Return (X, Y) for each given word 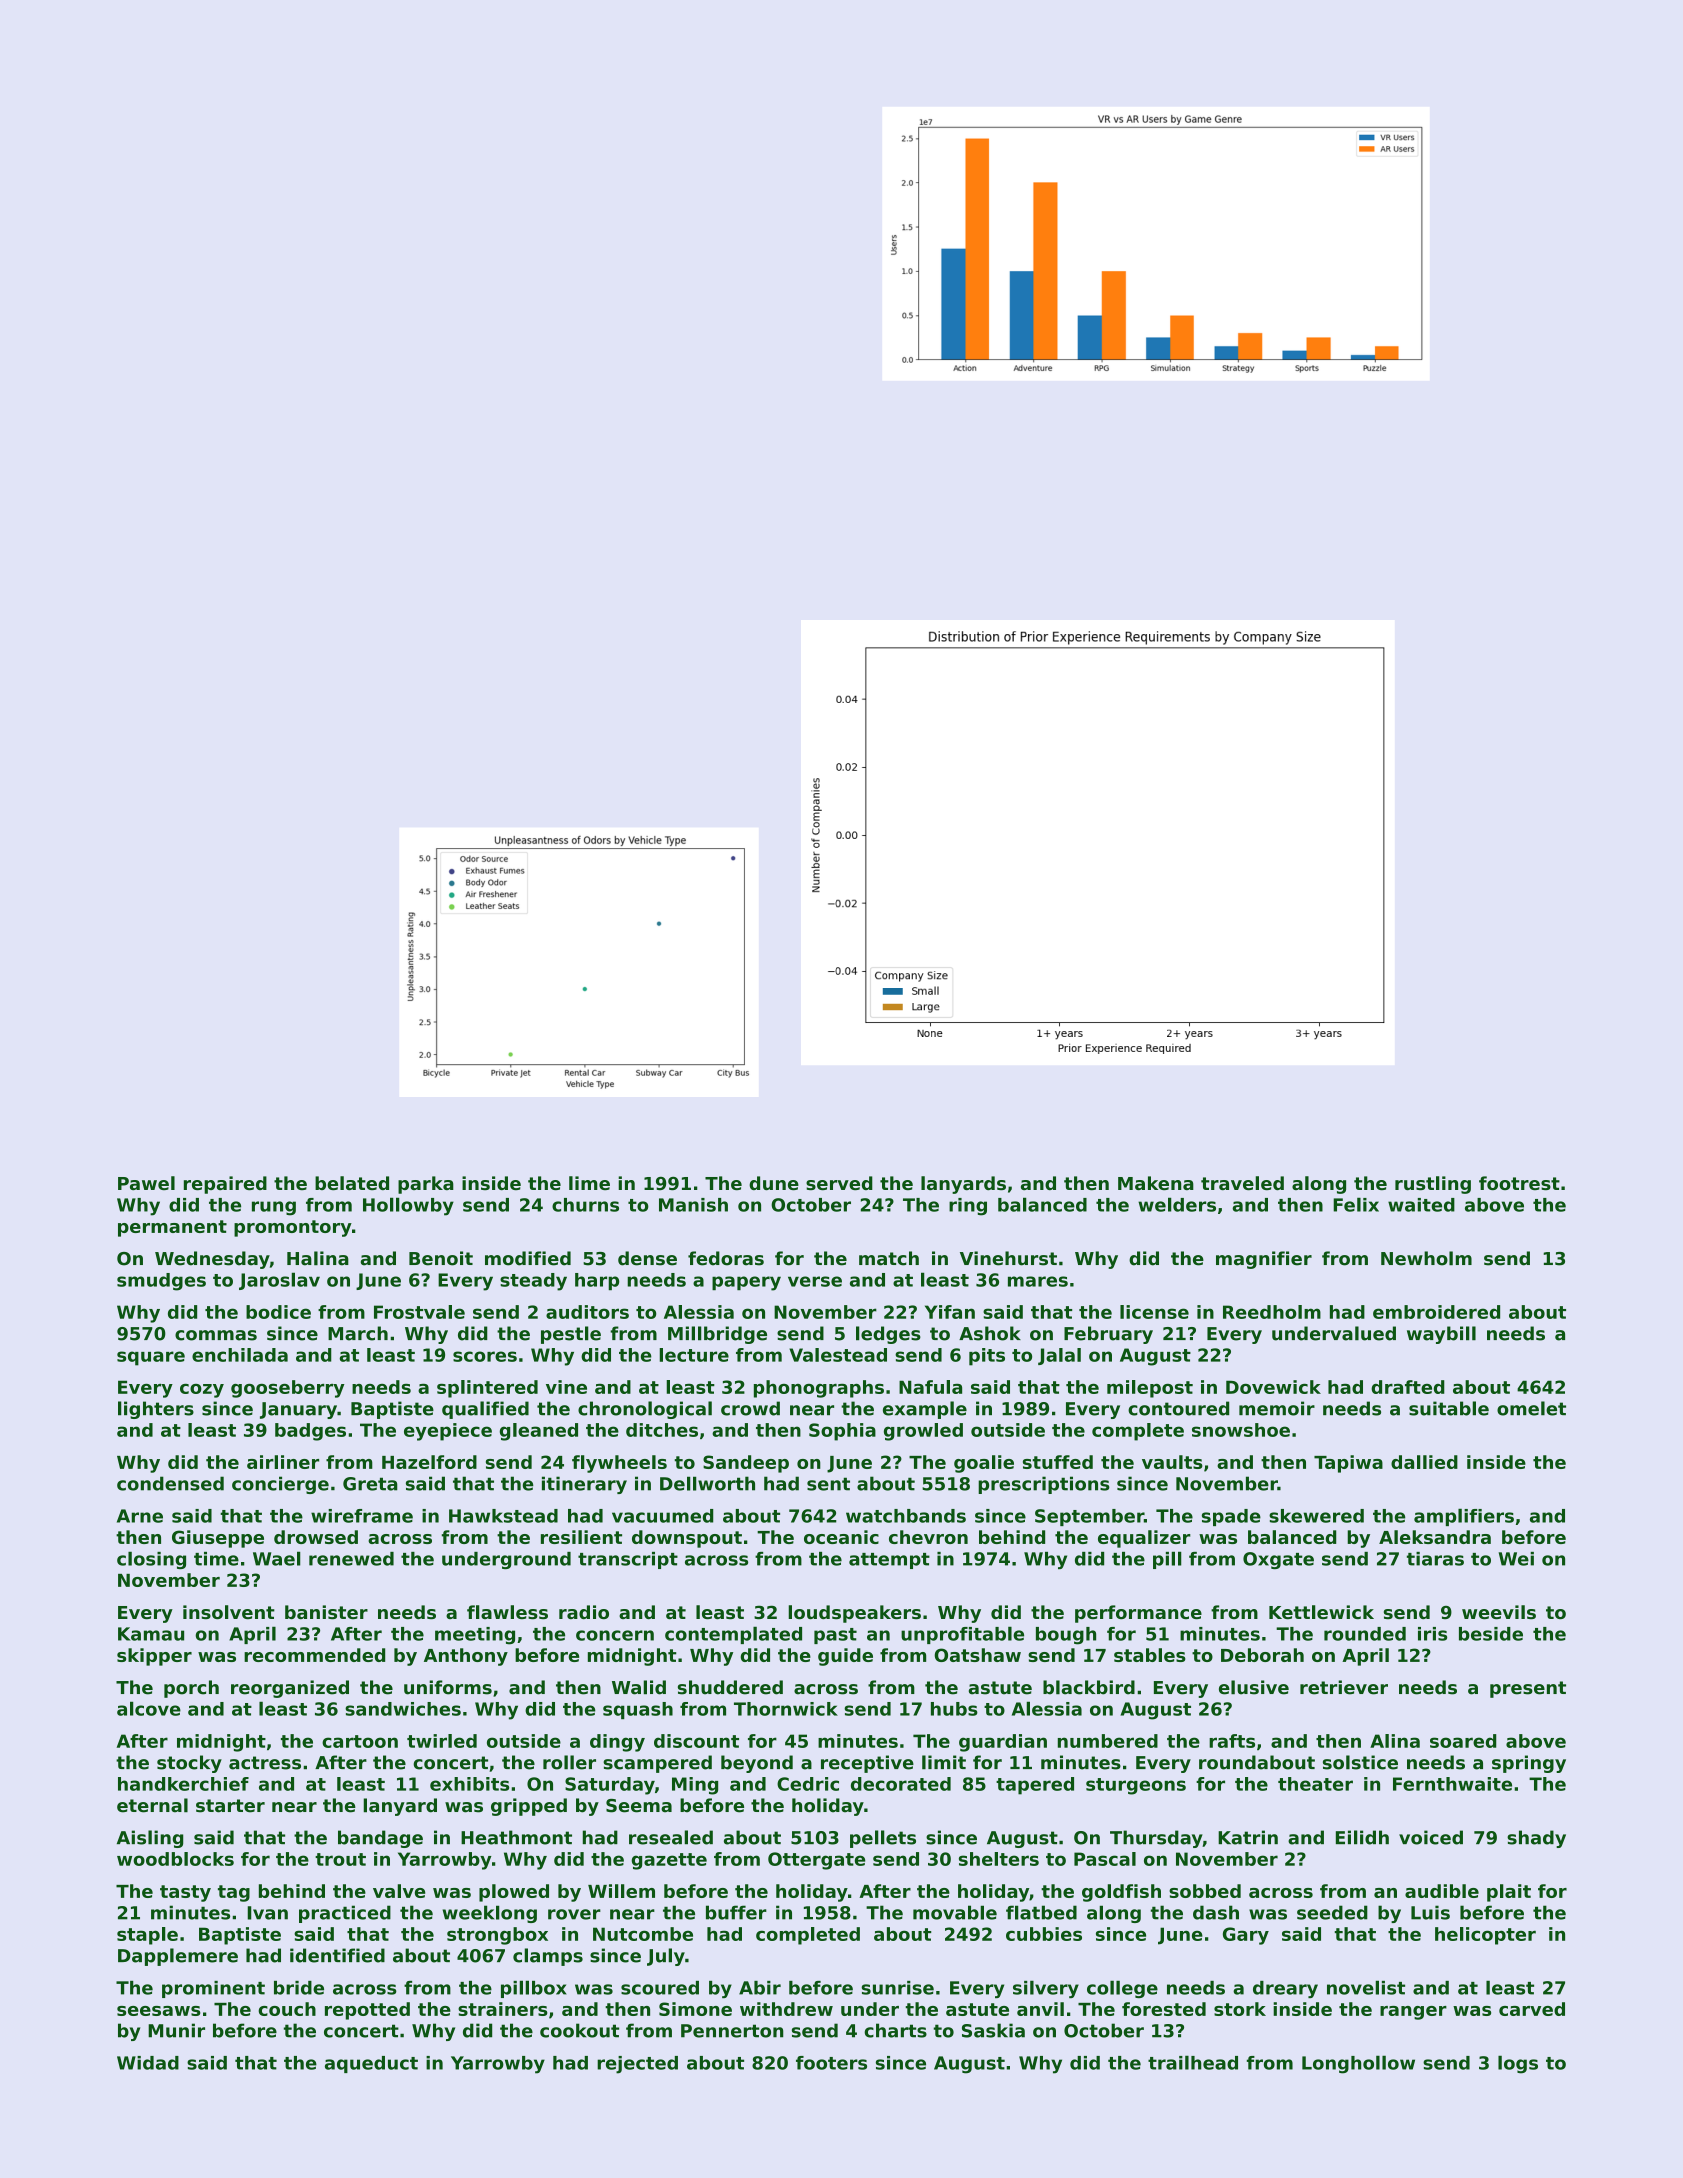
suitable (1449, 1408)
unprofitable (962, 1635)
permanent (172, 1228)
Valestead (838, 1355)
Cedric (808, 1784)
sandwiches (403, 1709)
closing (151, 1560)
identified (337, 1955)
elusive (1254, 1687)
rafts (1232, 1741)
